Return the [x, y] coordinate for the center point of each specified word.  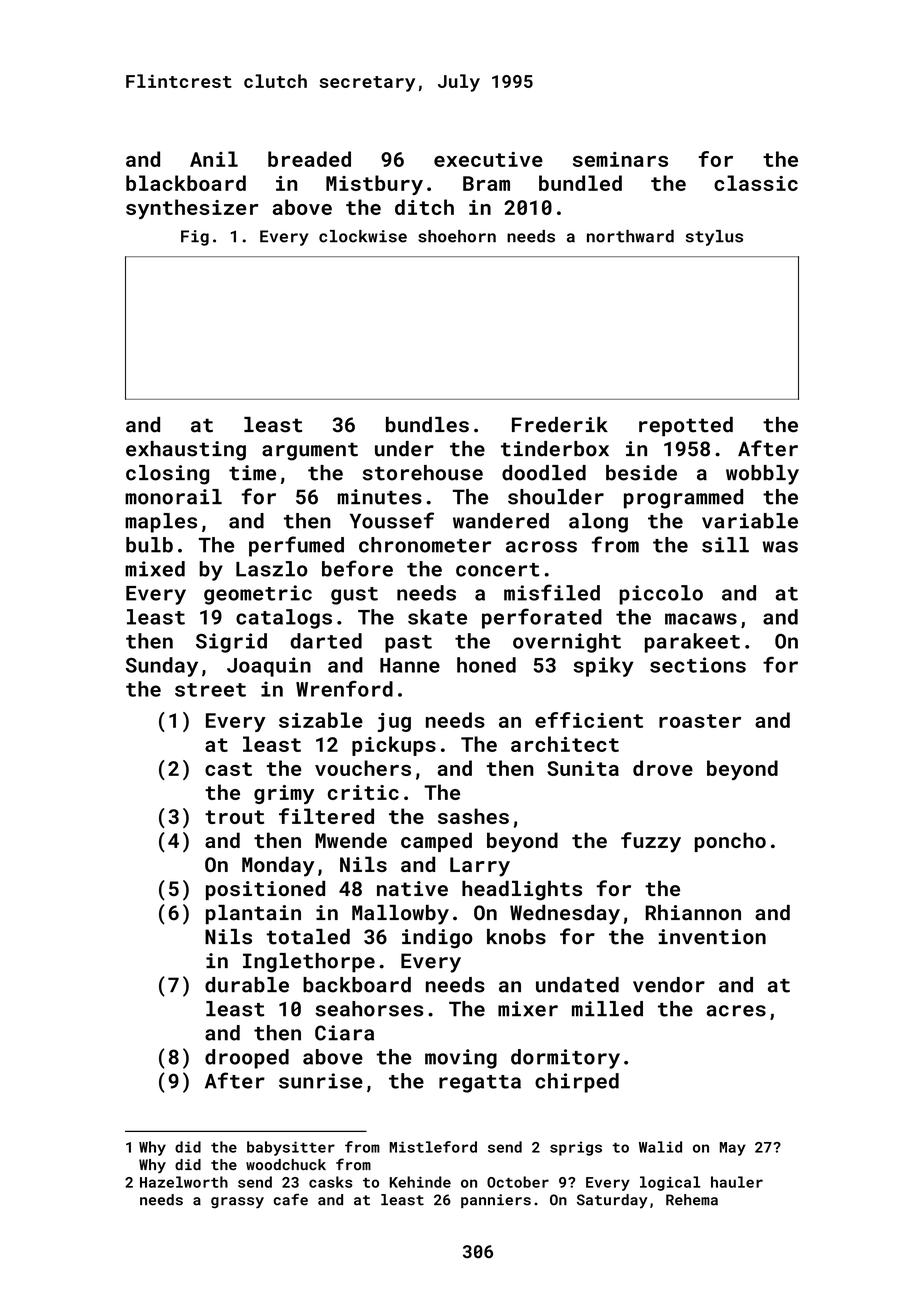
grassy [237, 1203]
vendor [669, 985]
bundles [427, 425]
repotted [686, 427]
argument [310, 451]
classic [756, 183]
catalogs [284, 619]
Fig [195, 238]
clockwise [363, 236]
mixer [528, 1009]
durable [247, 985]
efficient [589, 720]
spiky [603, 667]
